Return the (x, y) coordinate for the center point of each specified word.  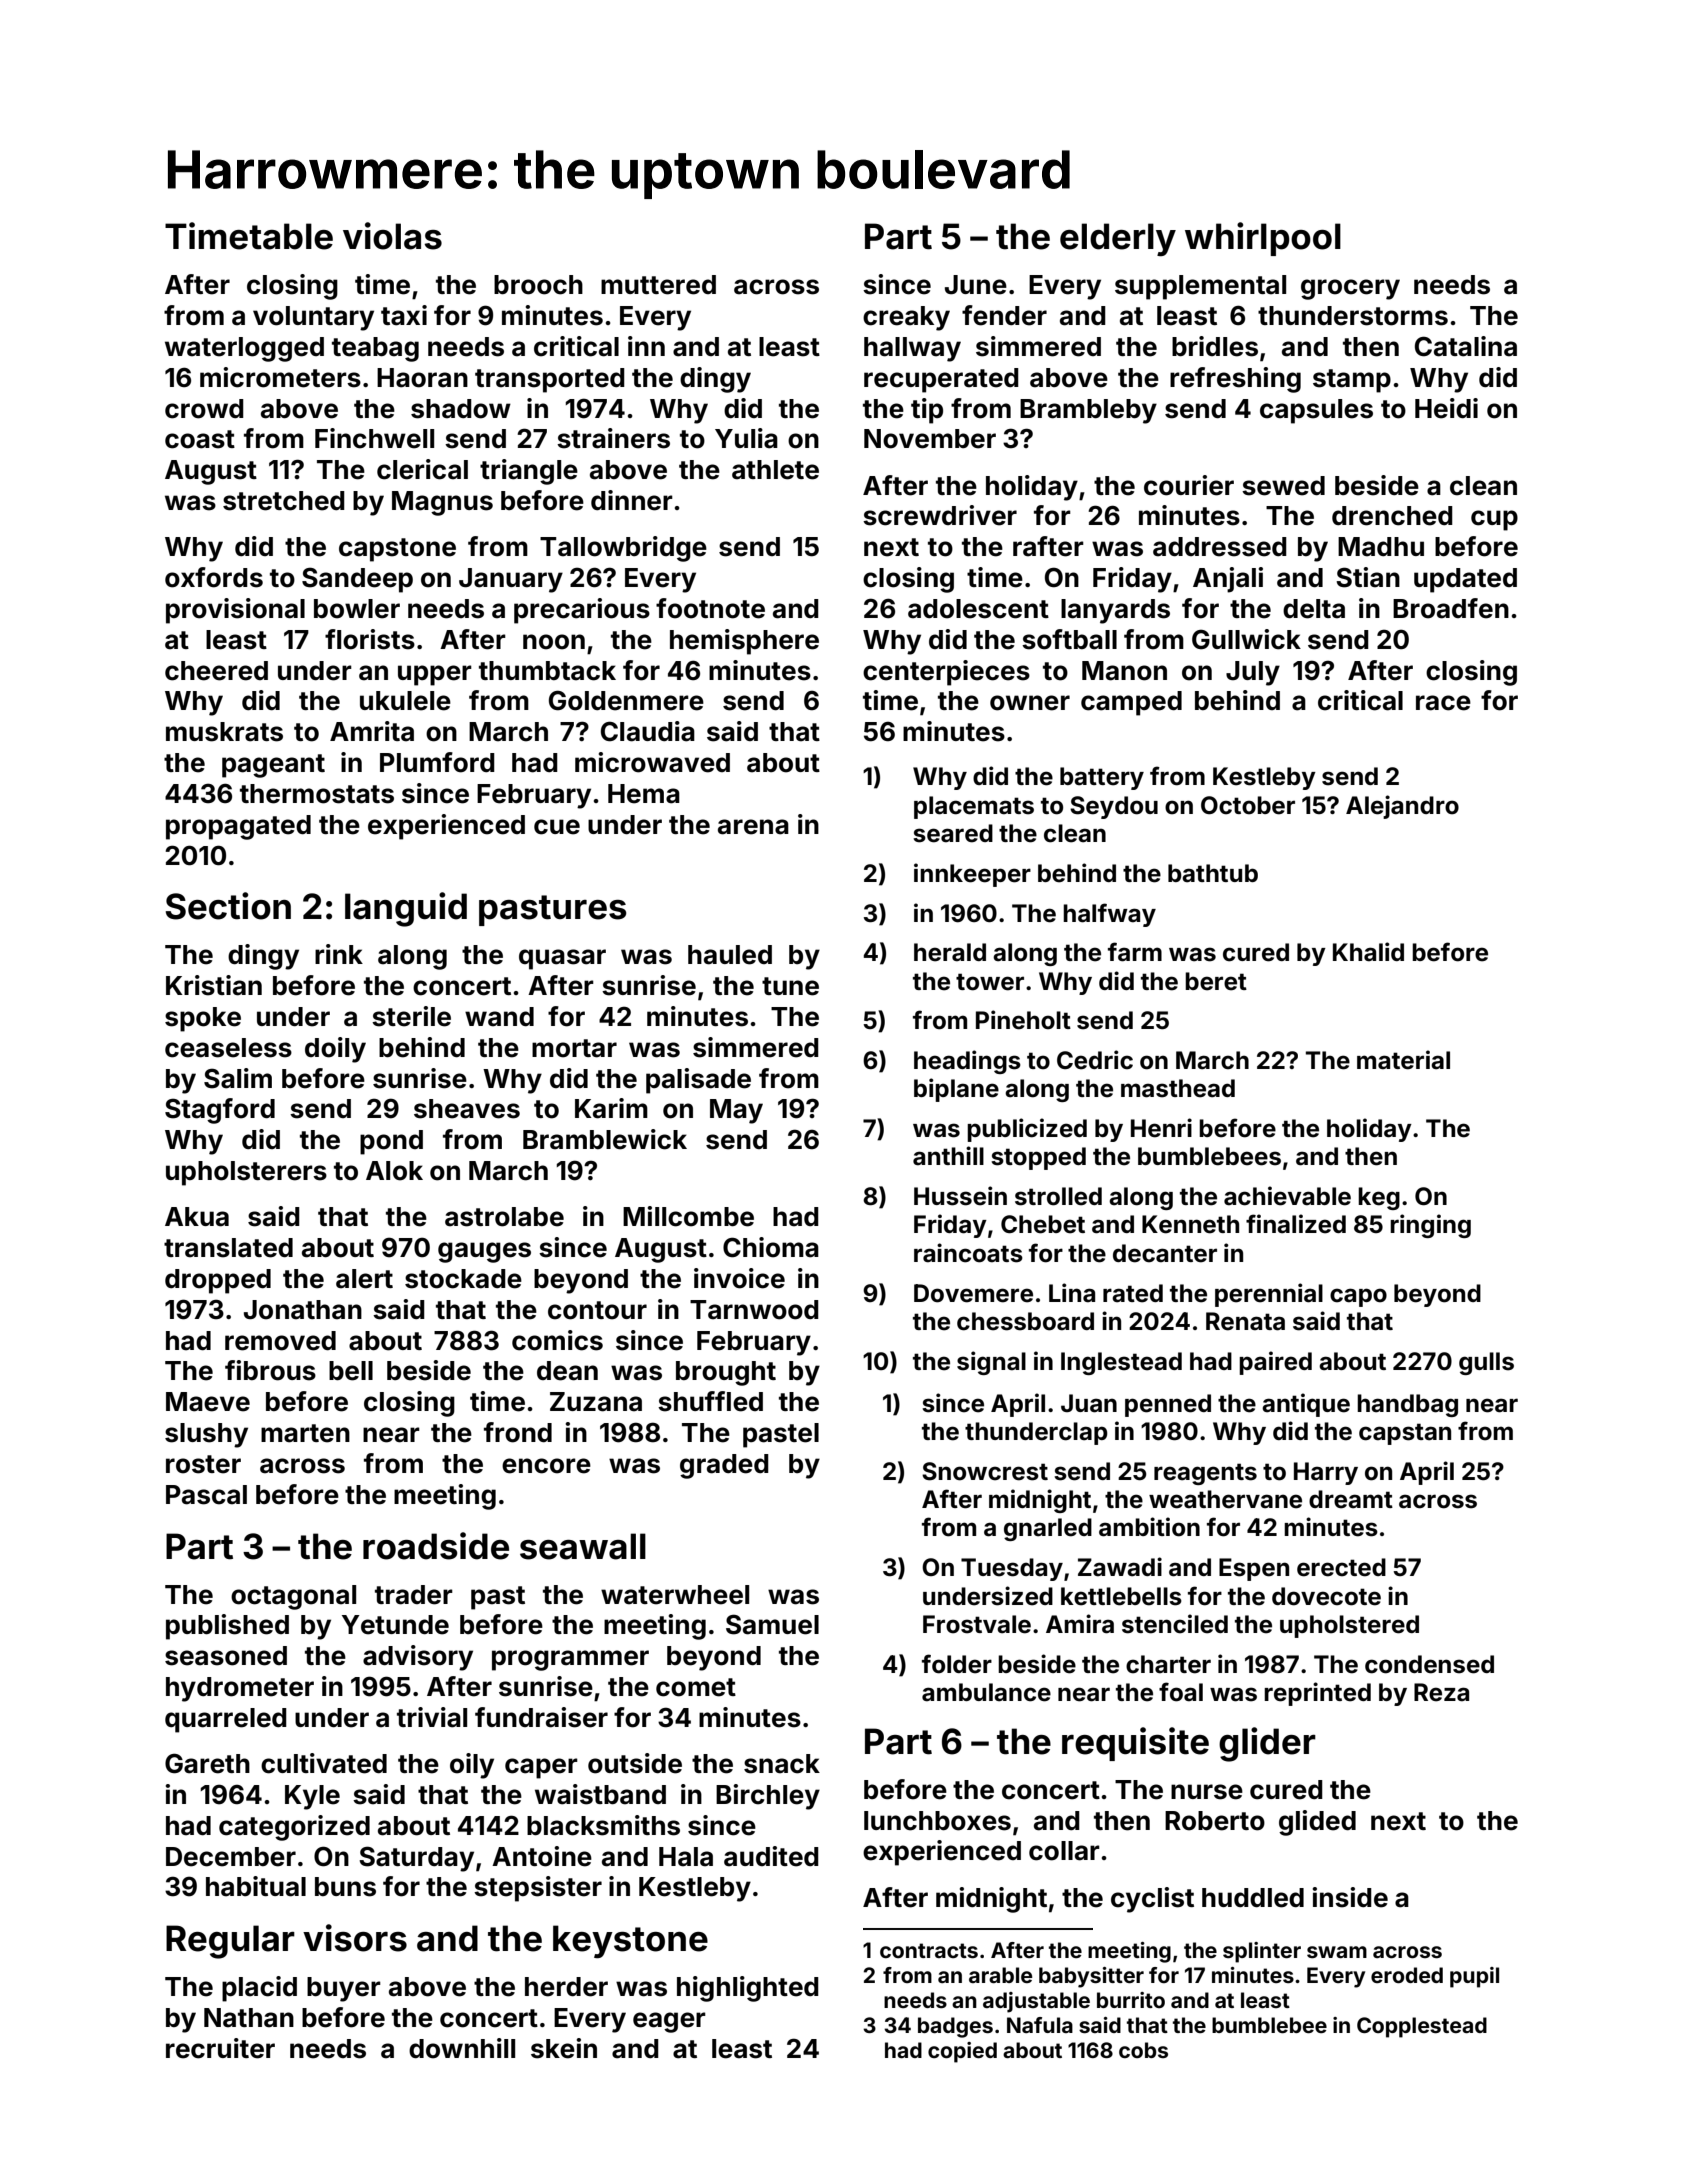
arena (753, 827)
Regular (230, 1942)
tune (790, 986)
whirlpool (1263, 239)
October (1248, 805)
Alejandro (1402, 807)
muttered (658, 285)
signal (991, 1363)
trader (414, 1595)
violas (392, 236)
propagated (238, 827)
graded (724, 1466)
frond (518, 1432)
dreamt (1351, 1499)
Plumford (437, 762)
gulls (1486, 1363)
